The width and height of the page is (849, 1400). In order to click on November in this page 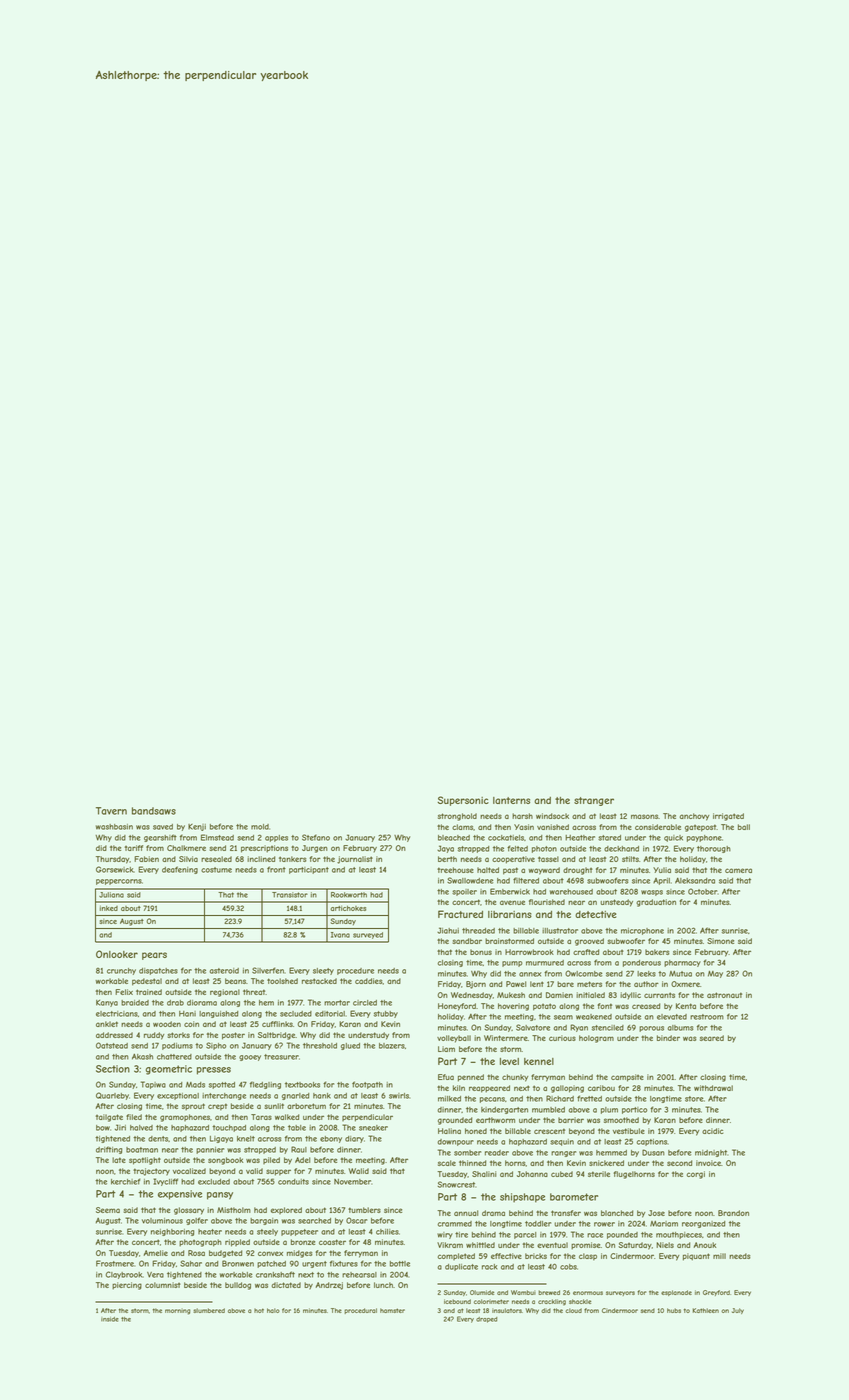, I will do `click(352, 1182)`.
